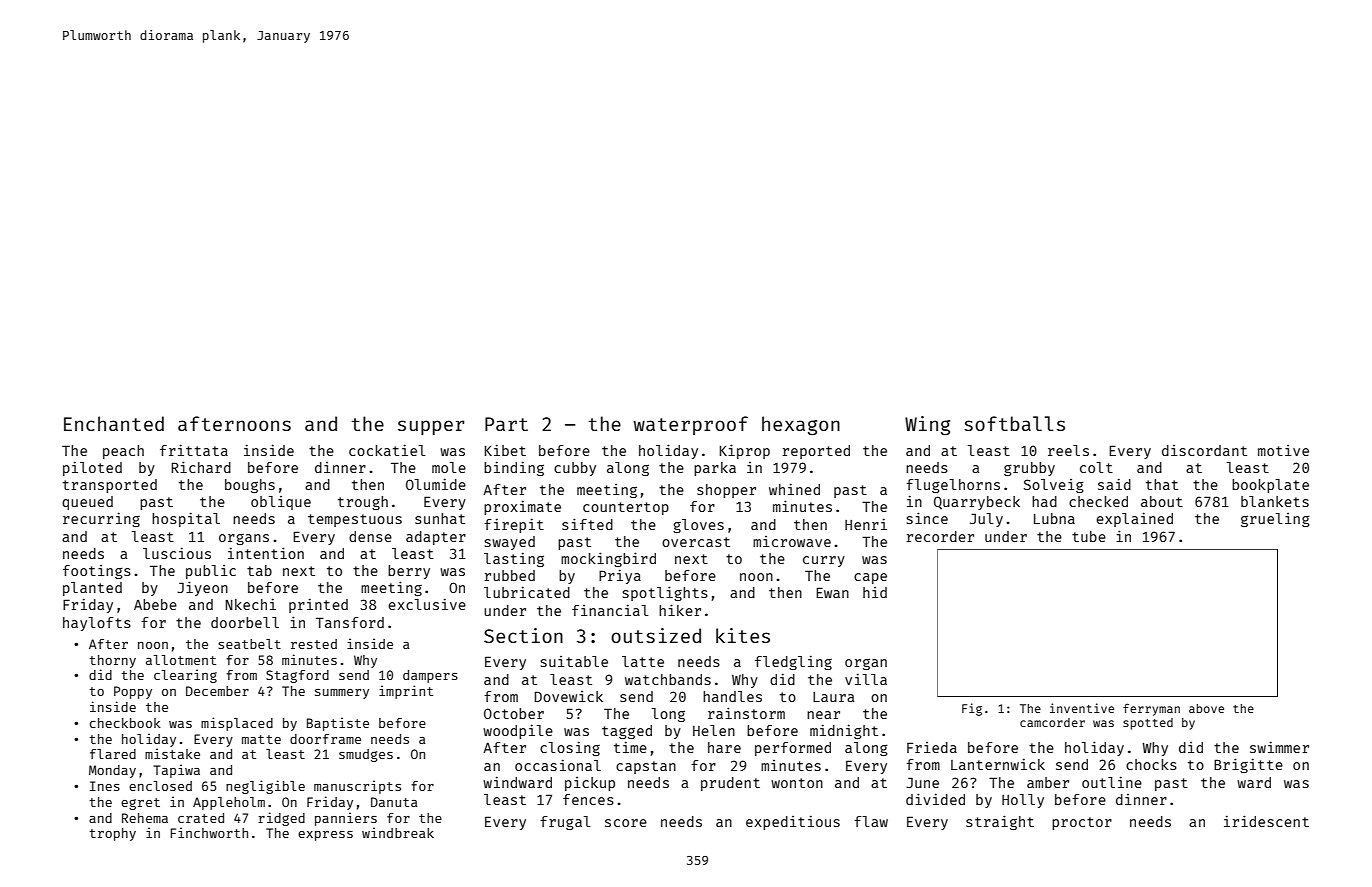  I want to click on tube, so click(1089, 536).
